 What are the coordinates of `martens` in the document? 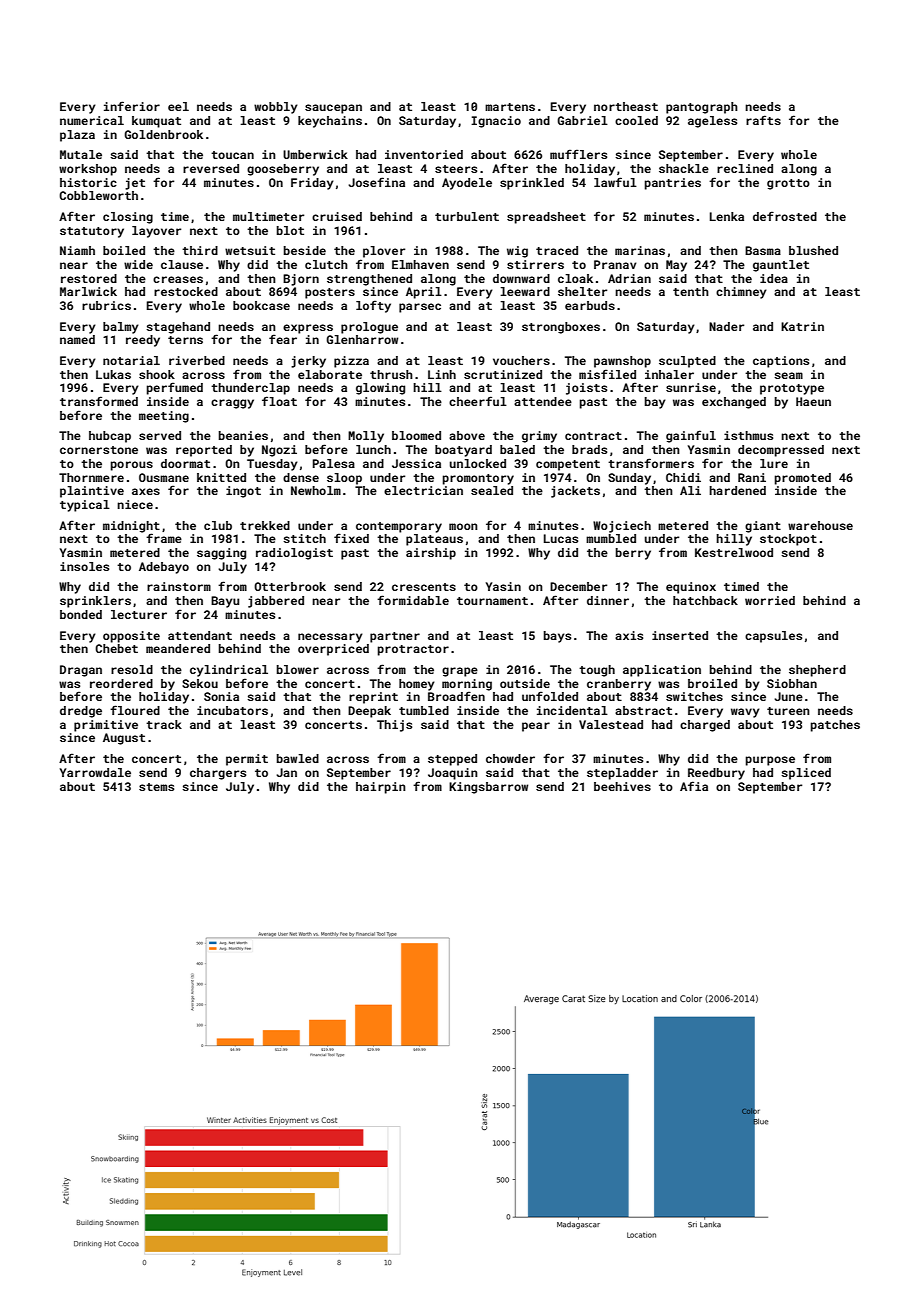 It's located at (510, 107).
